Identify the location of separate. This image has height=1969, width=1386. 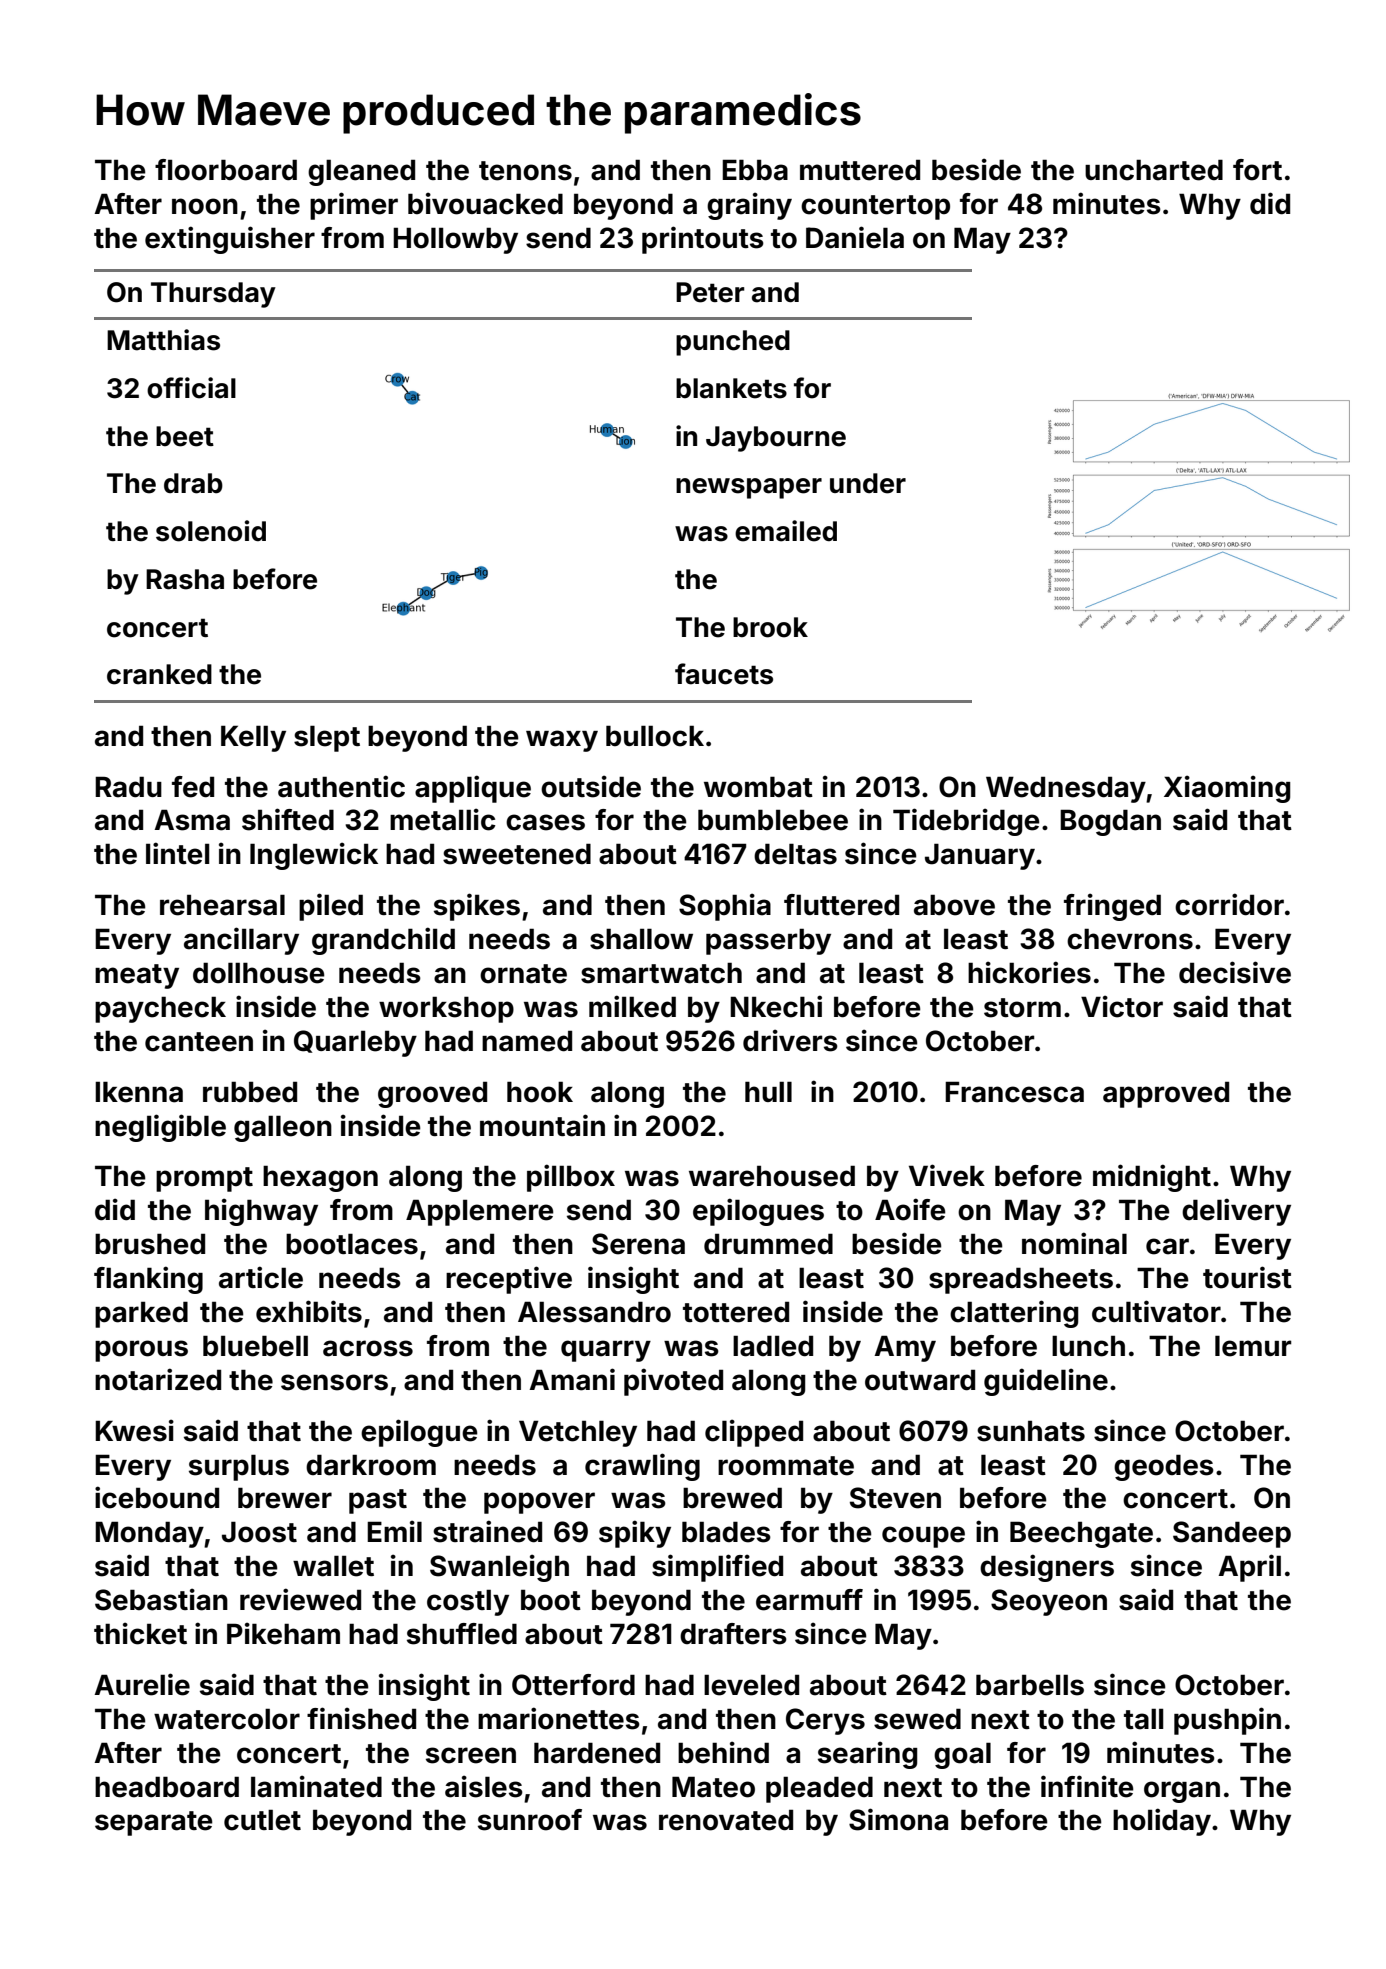
(154, 1823).
